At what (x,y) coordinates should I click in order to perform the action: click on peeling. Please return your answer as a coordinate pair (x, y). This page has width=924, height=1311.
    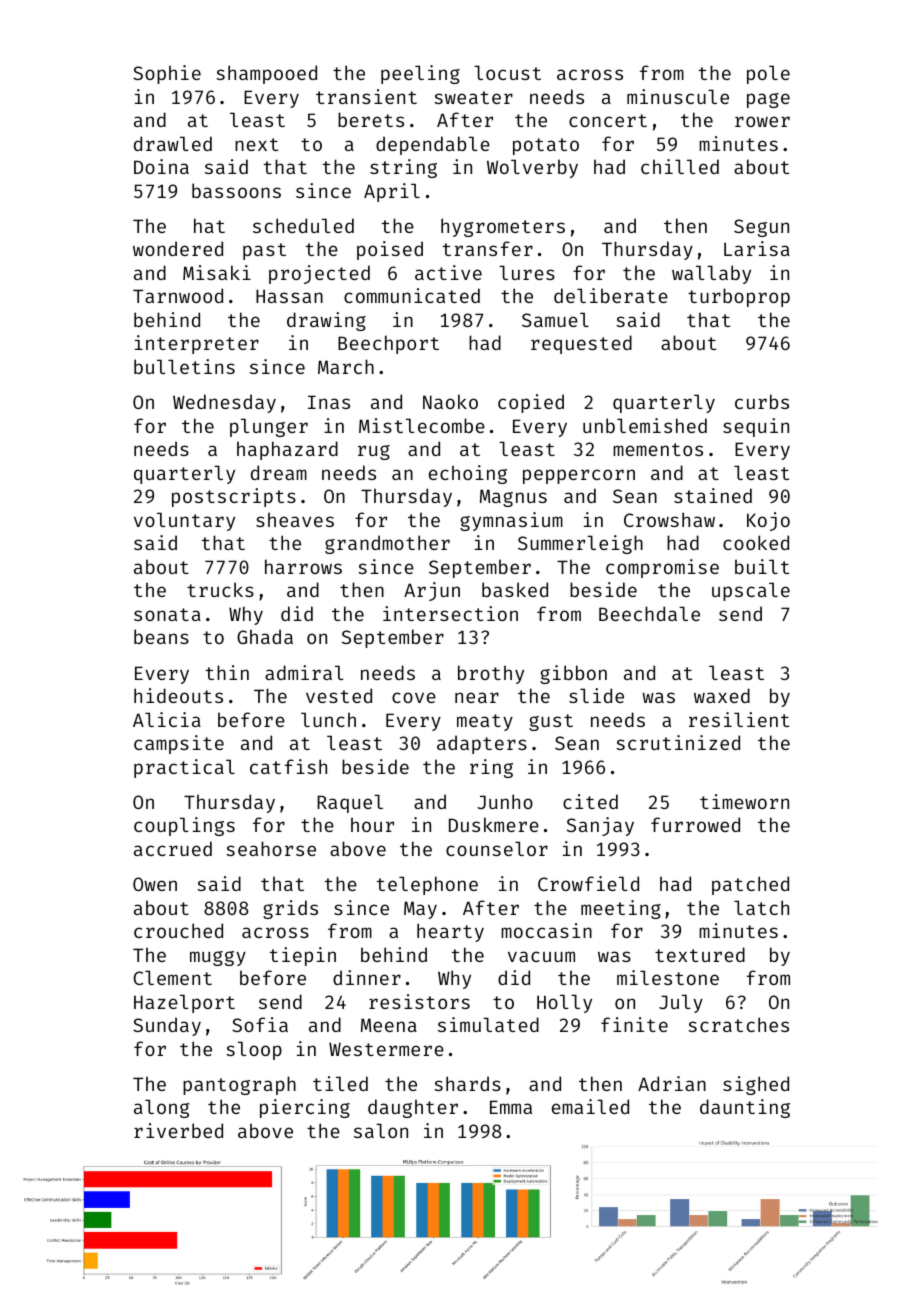
    Looking at the image, I should click on (420, 74).
